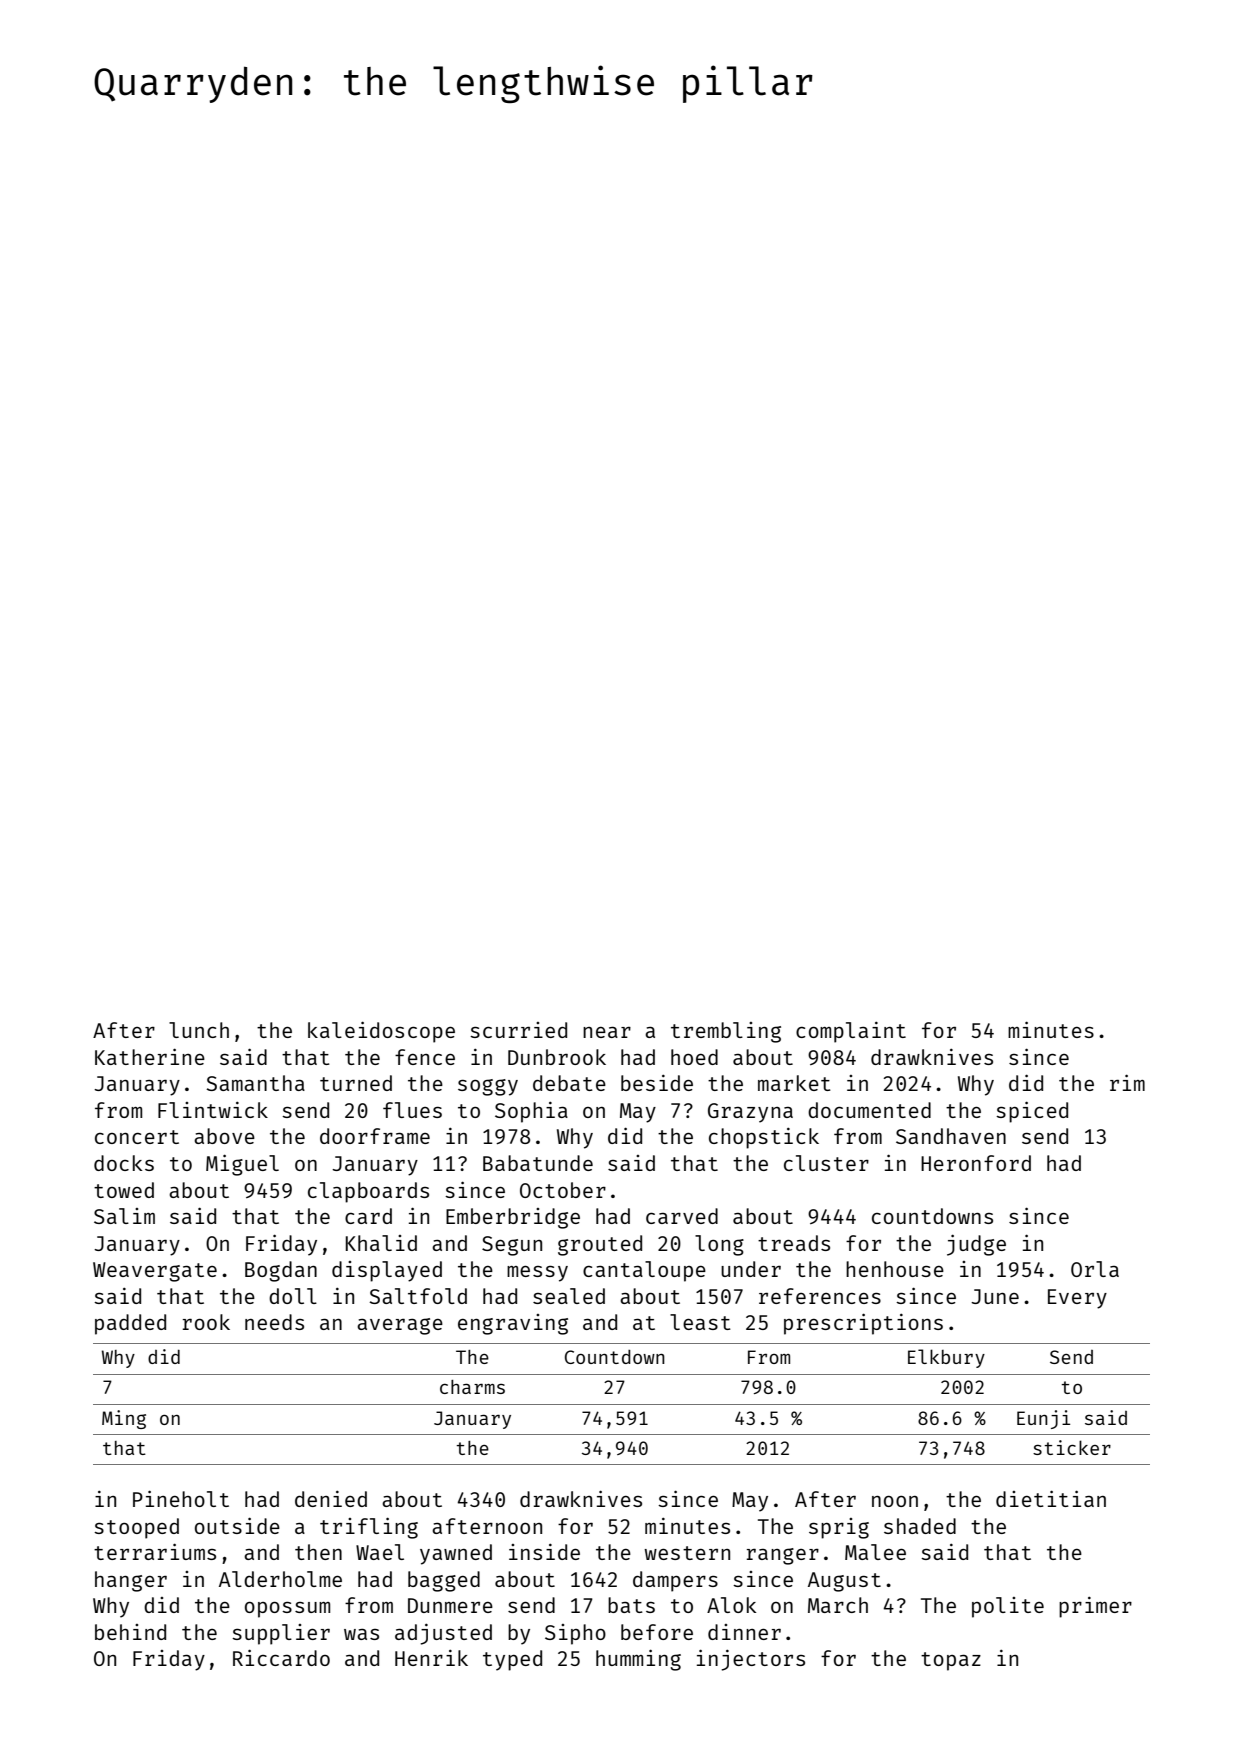 This screenshot has width=1243, height=1758. What do you see at coordinates (946, 1358) in the screenshot?
I see `Elkbury` at bounding box center [946, 1358].
